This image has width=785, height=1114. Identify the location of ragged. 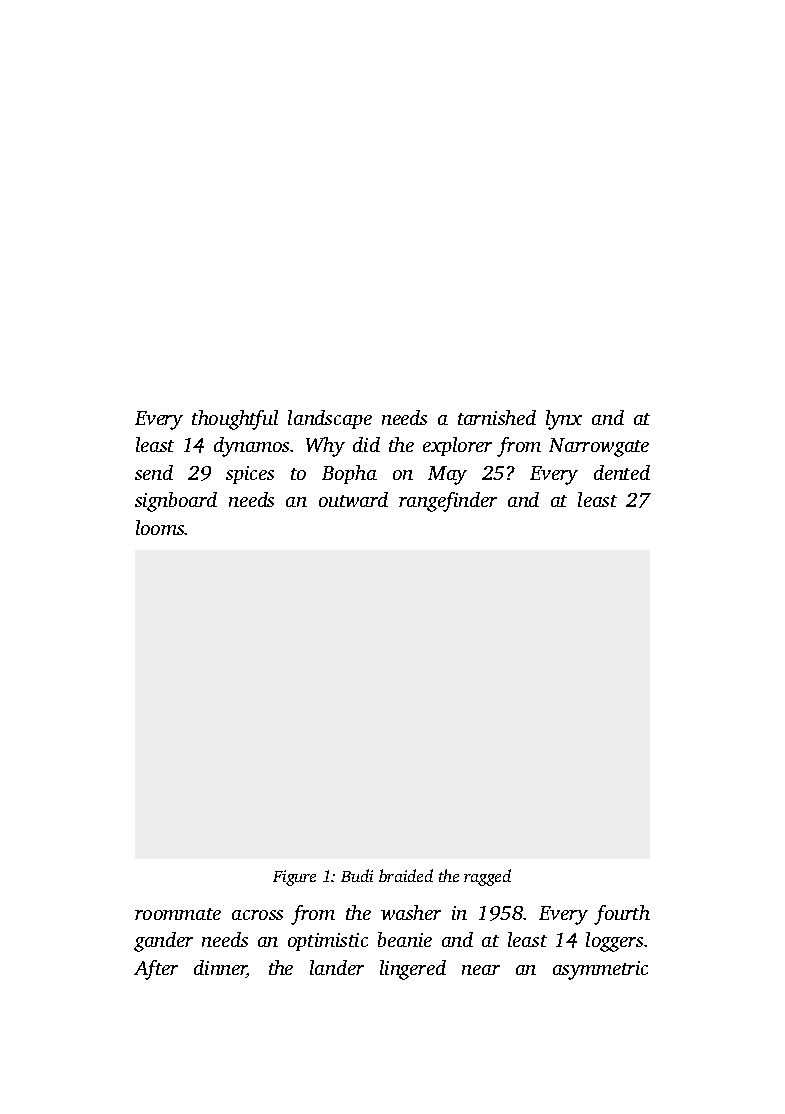
(487, 877).
